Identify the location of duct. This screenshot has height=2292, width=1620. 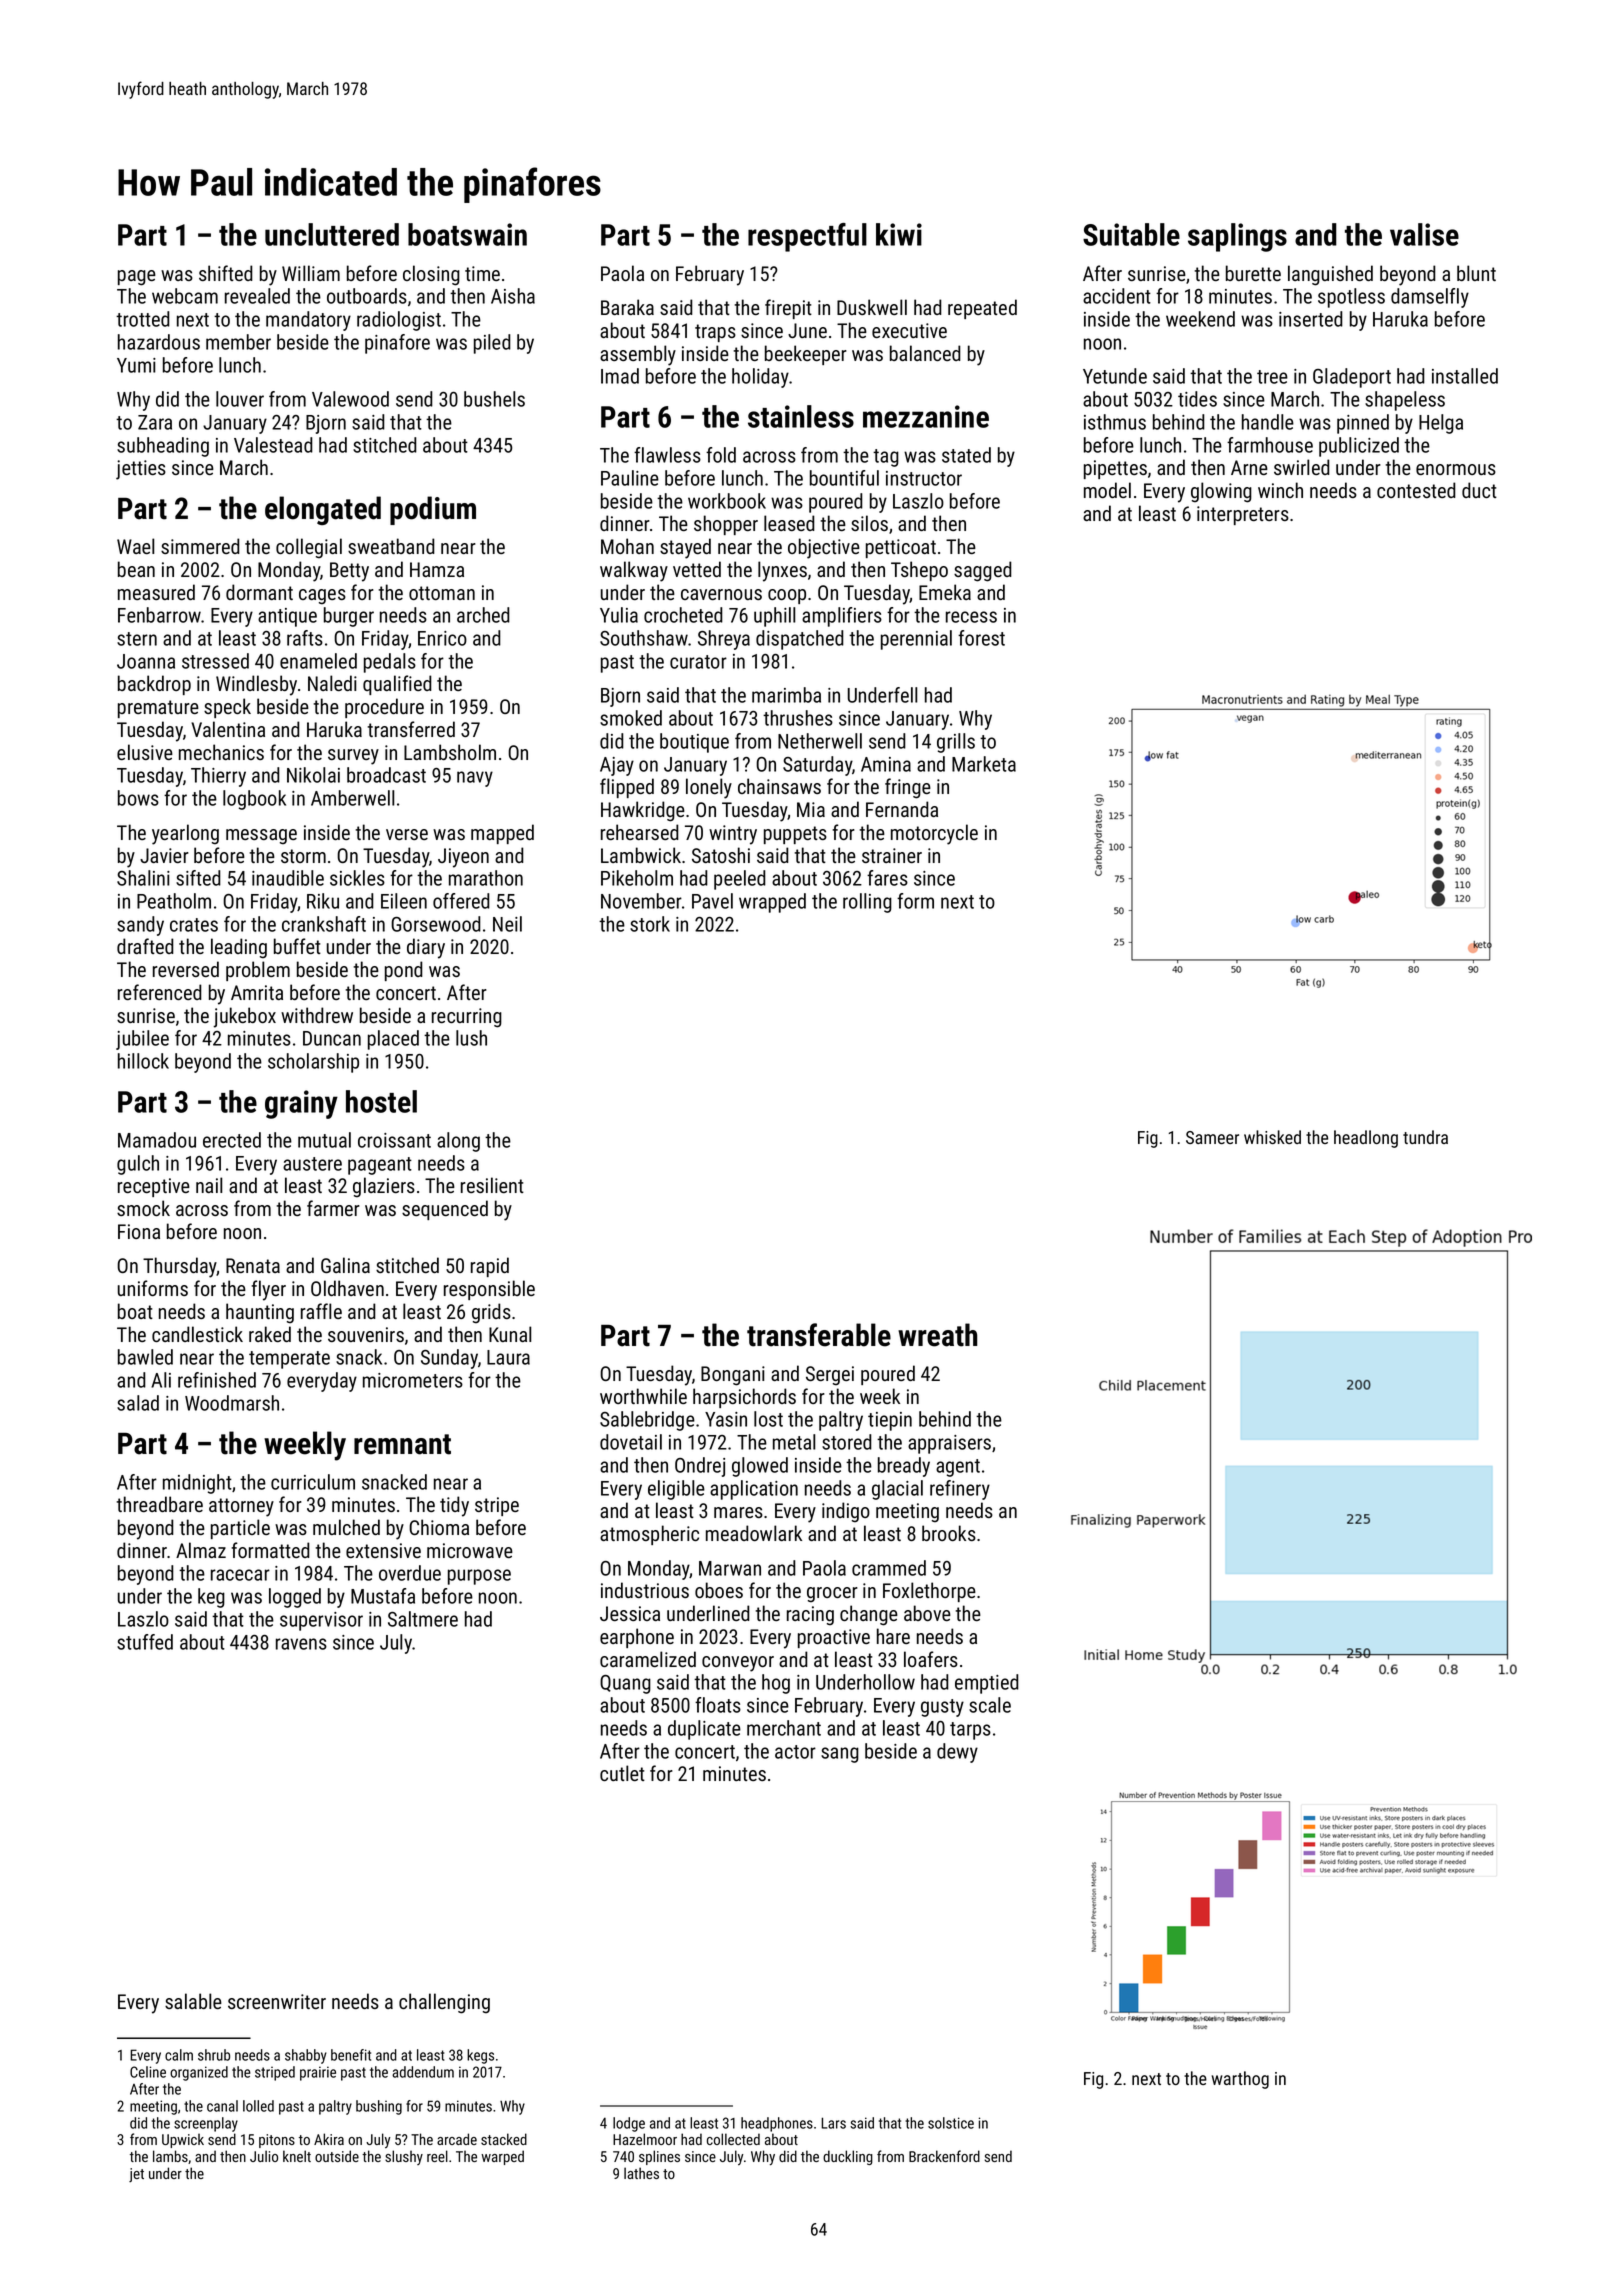
(1479, 490).
